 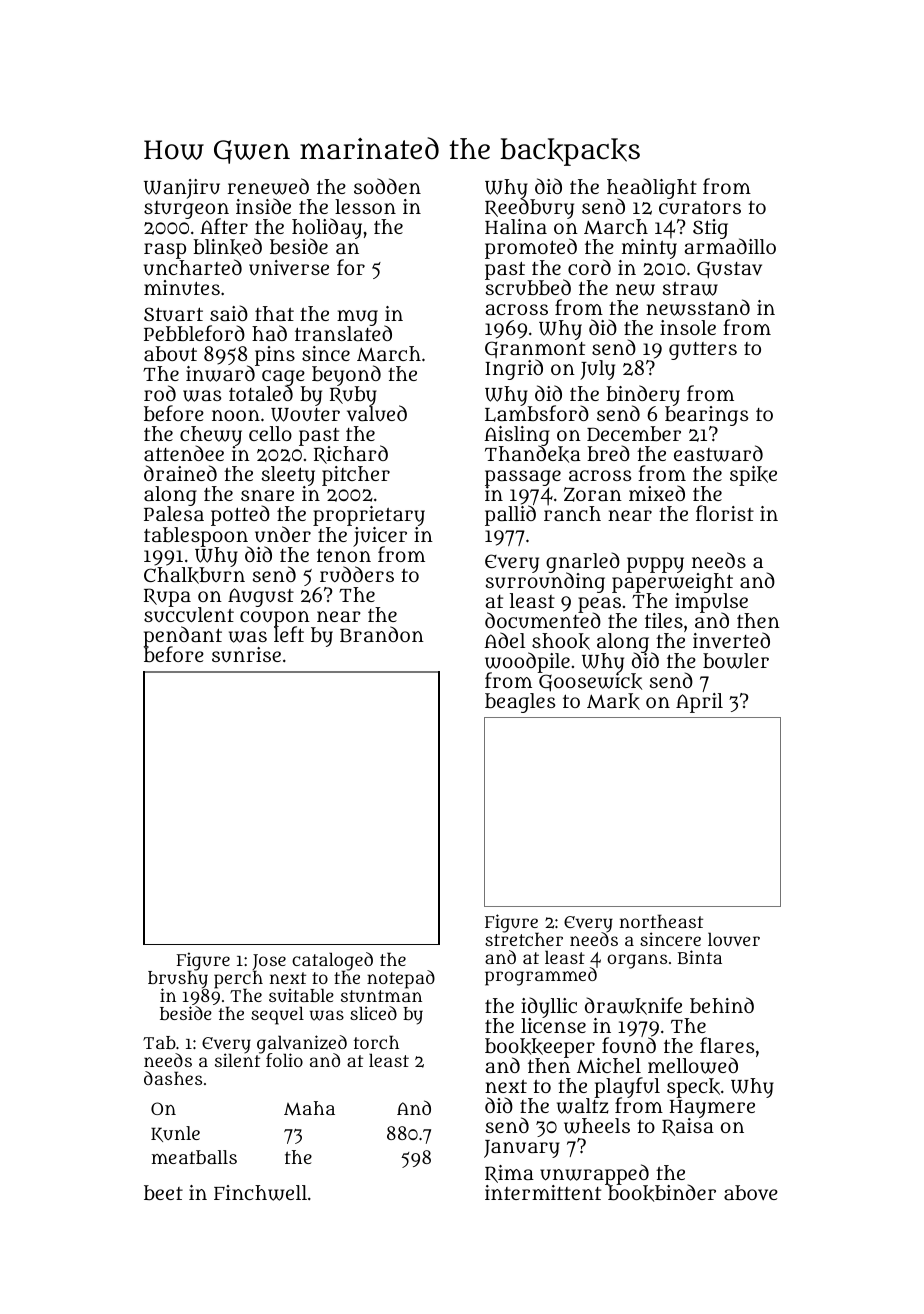 What do you see at coordinates (718, 453) in the document?
I see `eastward` at bounding box center [718, 453].
